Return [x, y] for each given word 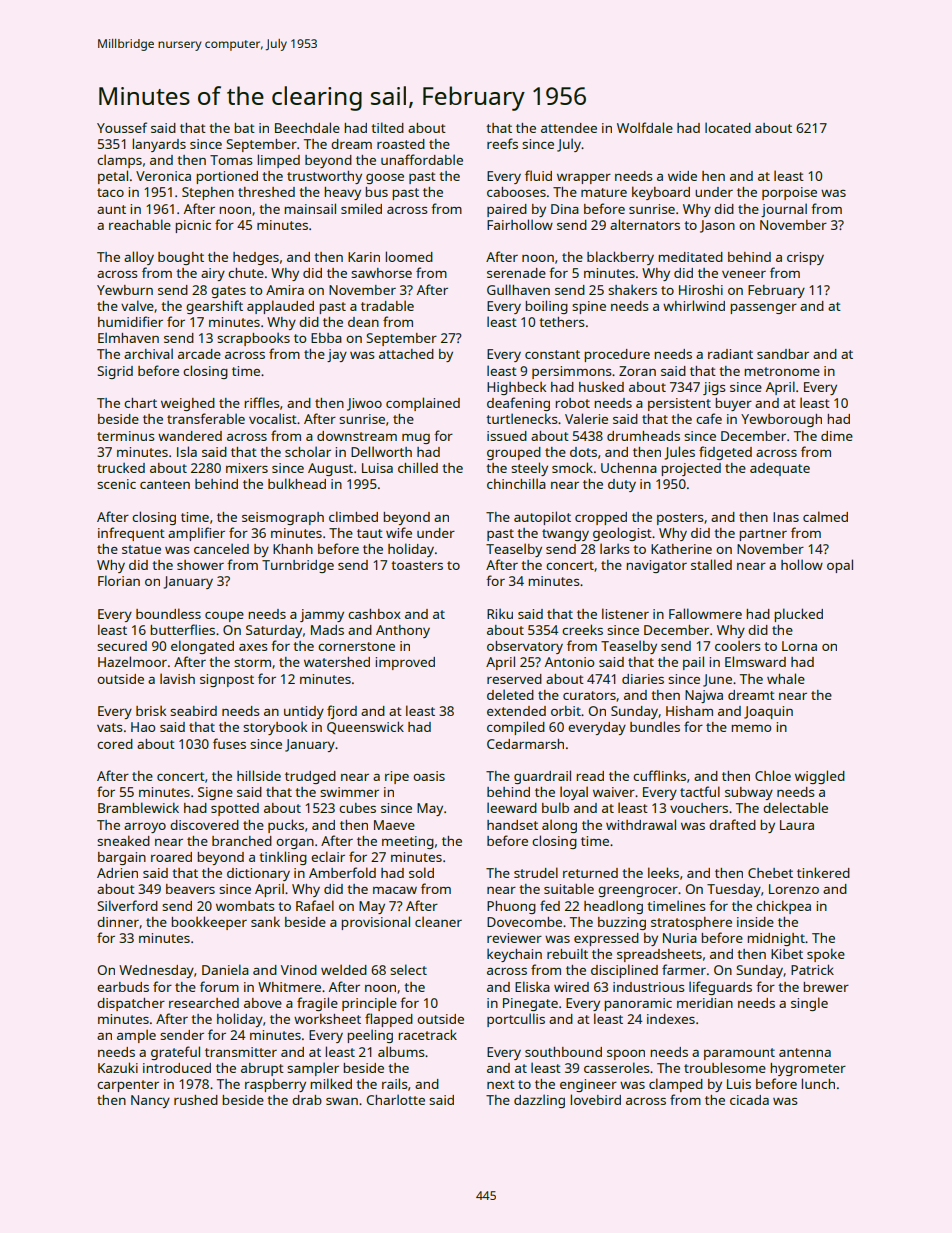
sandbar [783, 354]
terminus [125, 436]
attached [406, 354]
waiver [614, 792]
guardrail [542, 777]
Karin [364, 257]
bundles [655, 726]
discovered [204, 825]
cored [115, 744]
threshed [266, 192]
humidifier [130, 321]
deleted [510, 694]
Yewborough [781, 420]
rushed [196, 1100]
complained [423, 404]
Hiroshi [701, 290]
